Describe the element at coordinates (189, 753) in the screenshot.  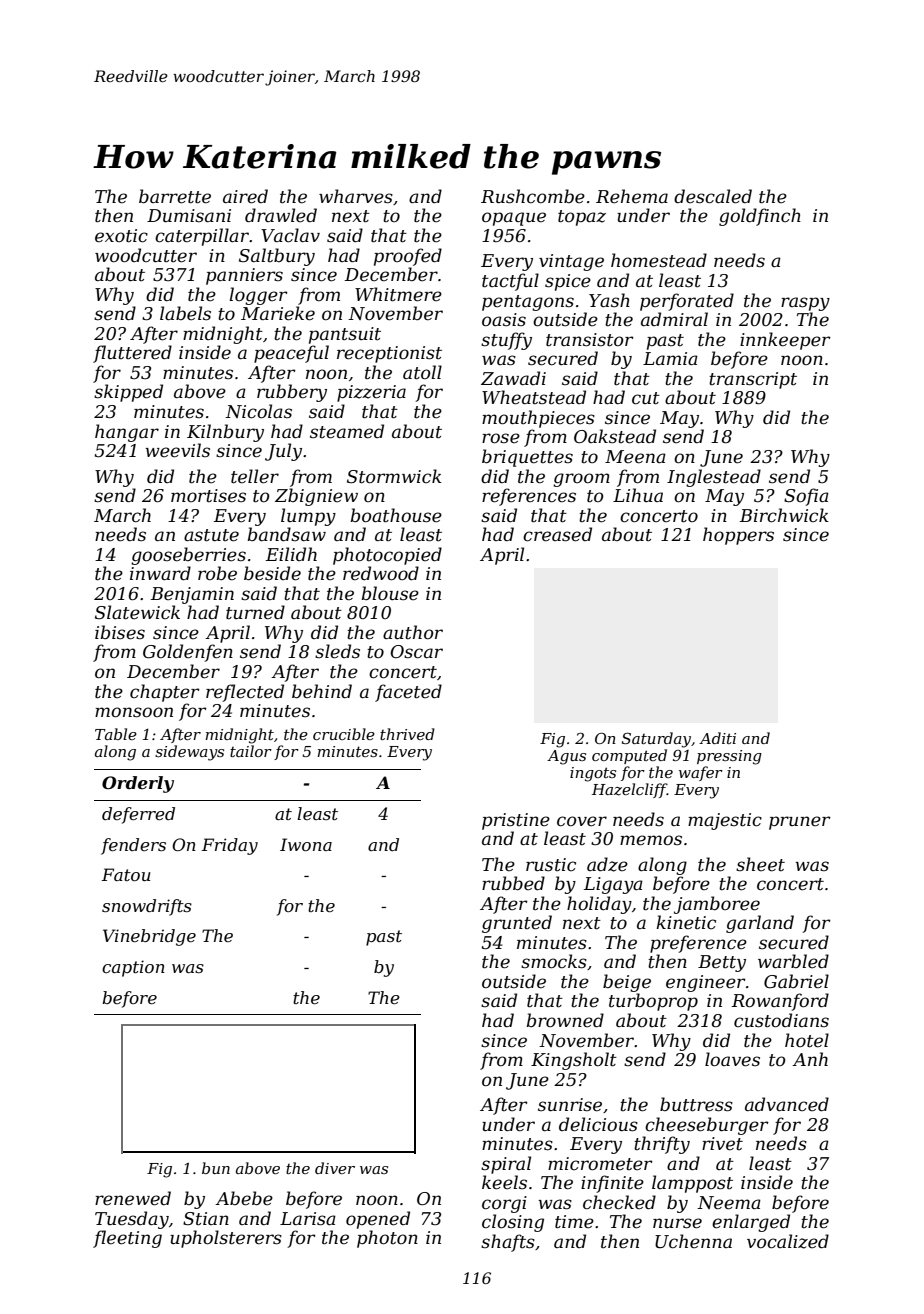
I see `sideways` at that location.
